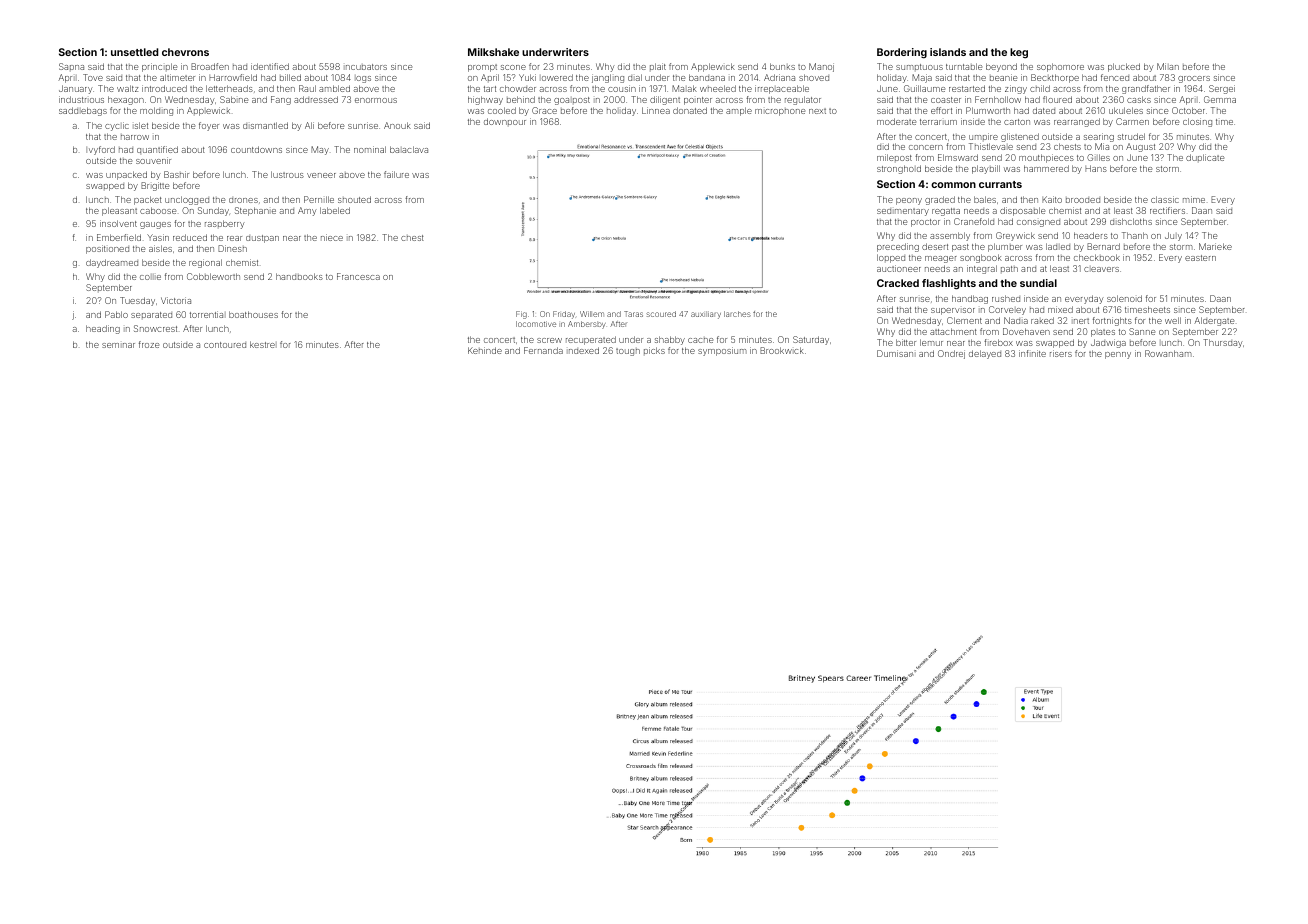 The image size is (1308, 924). What do you see at coordinates (899, 169) in the screenshot?
I see `stronghold` at bounding box center [899, 169].
